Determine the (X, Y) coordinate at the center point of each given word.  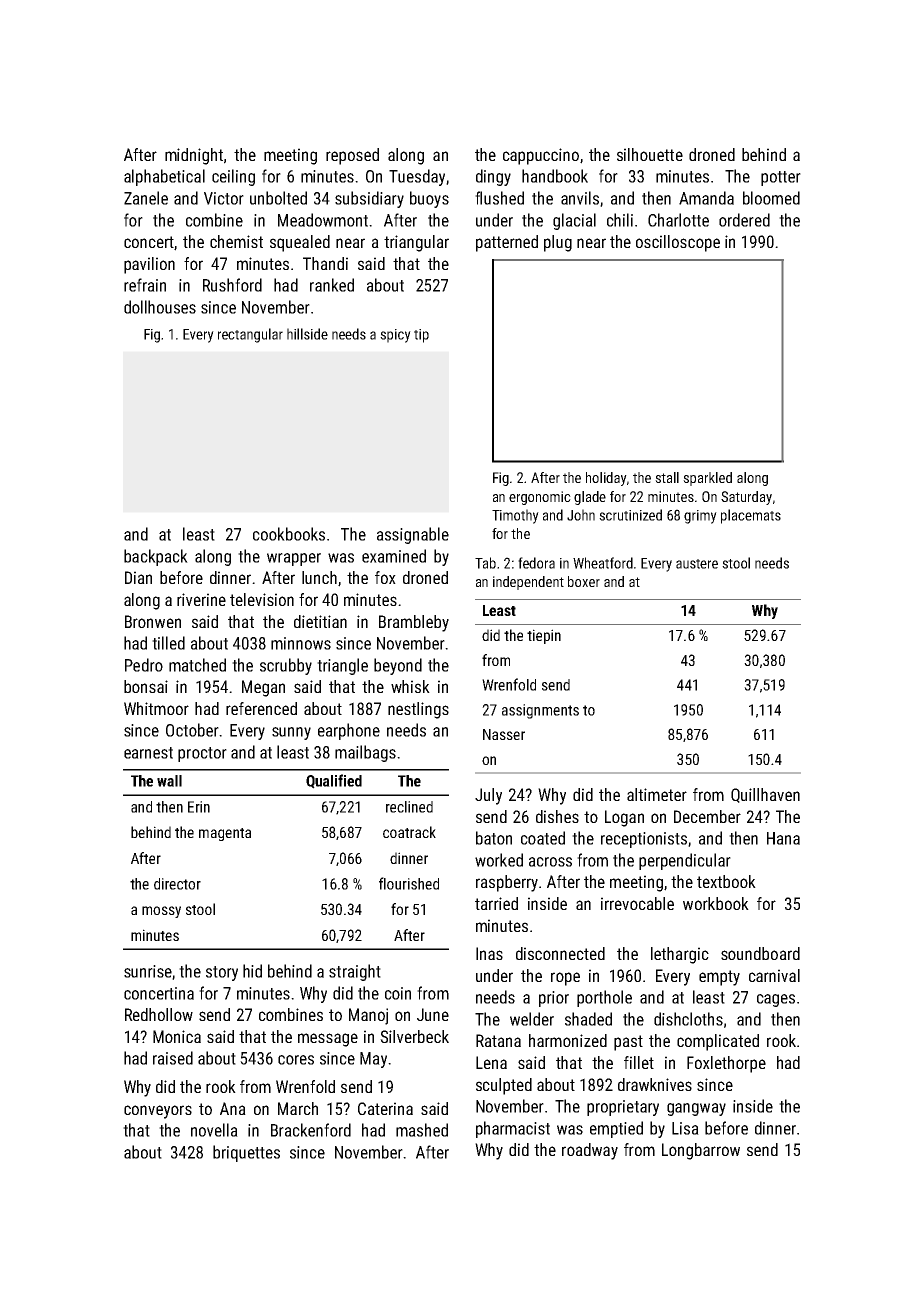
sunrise (148, 971)
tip (421, 336)
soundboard (760, 953)
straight (355, 972)
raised (173, 1058)
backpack (156, 557)
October (192, 730)
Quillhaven (765, 795)
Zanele (146, 198)
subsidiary (369, 199)
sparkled (707, 479)
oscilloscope (678, 243)
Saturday (746, 498)
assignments (540, 711)
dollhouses (160, 307)
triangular (416, 243)
